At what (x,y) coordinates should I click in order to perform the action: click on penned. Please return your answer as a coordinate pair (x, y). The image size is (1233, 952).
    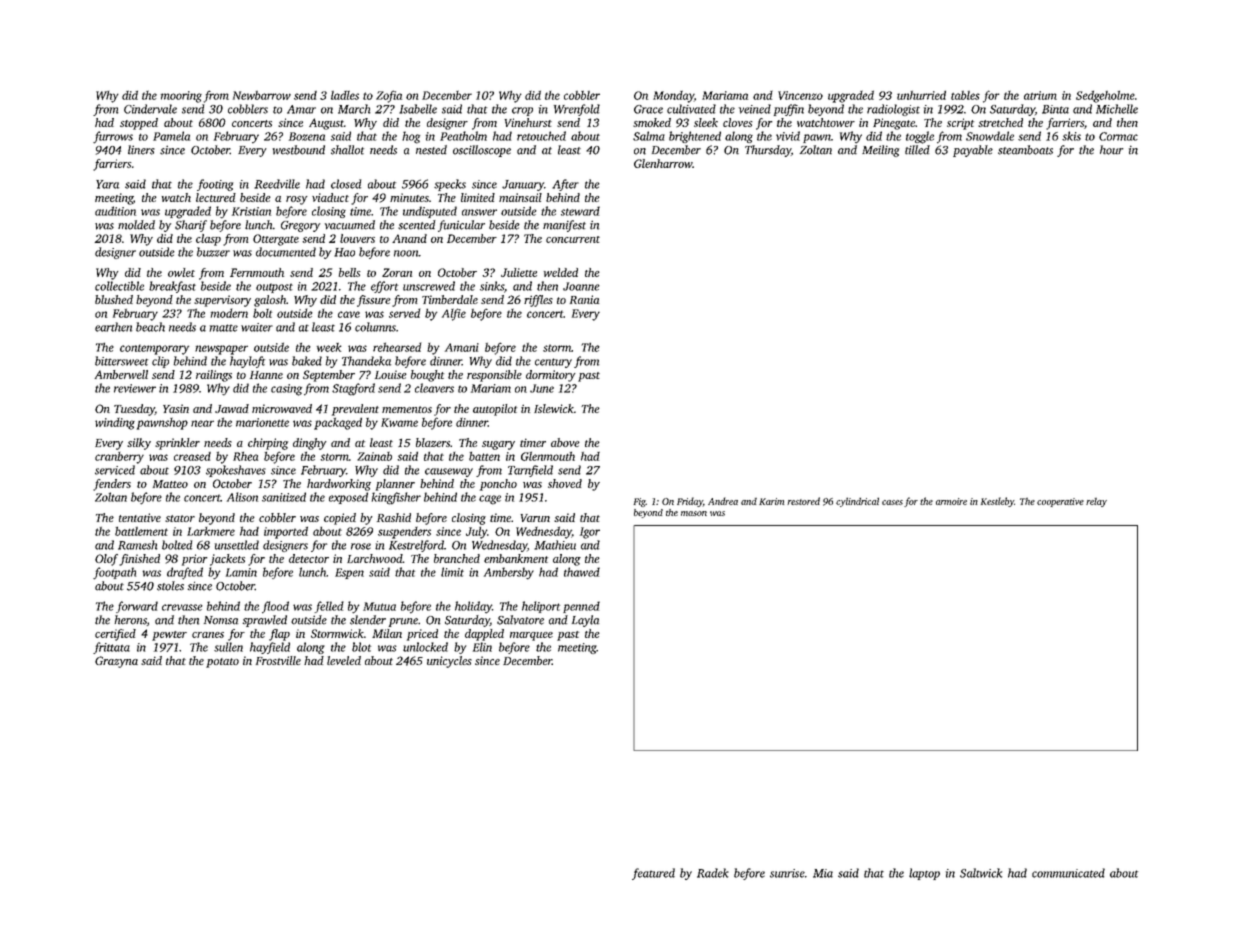
    Looking at the image, I should click on (581, 607).
